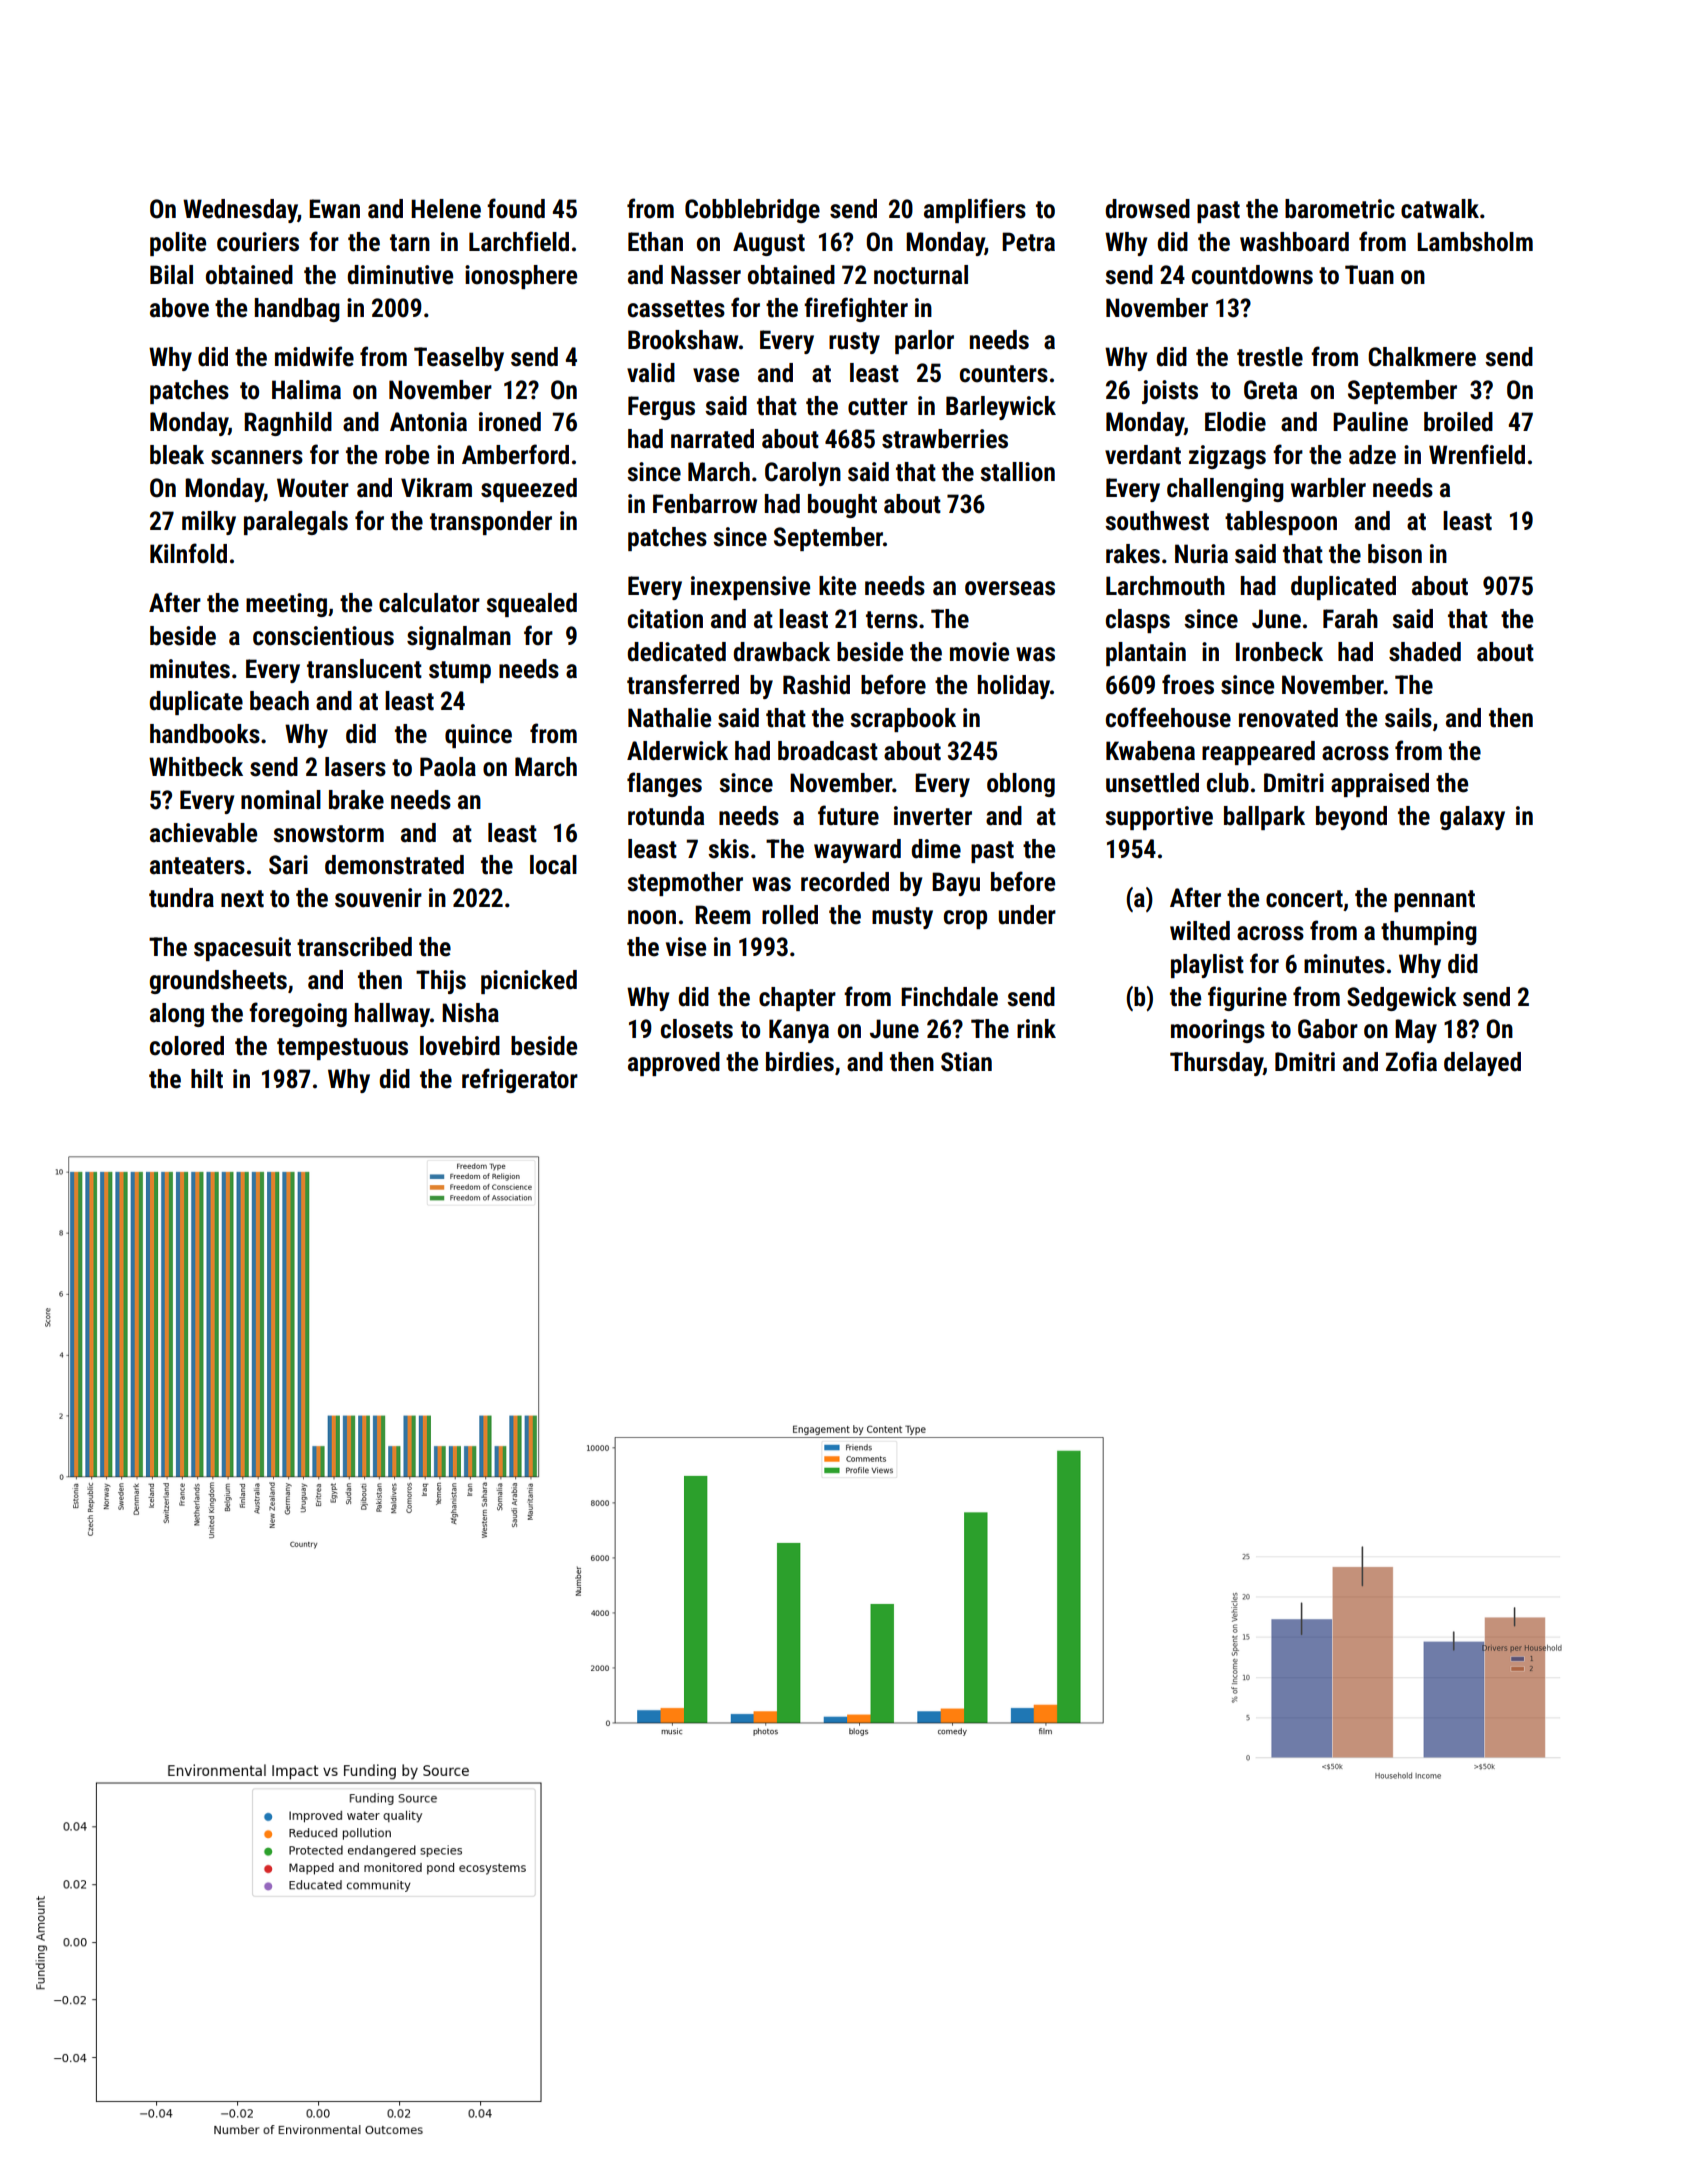 This page has width=1683, height=2178. I want to click on club, so click(1228, 783).
